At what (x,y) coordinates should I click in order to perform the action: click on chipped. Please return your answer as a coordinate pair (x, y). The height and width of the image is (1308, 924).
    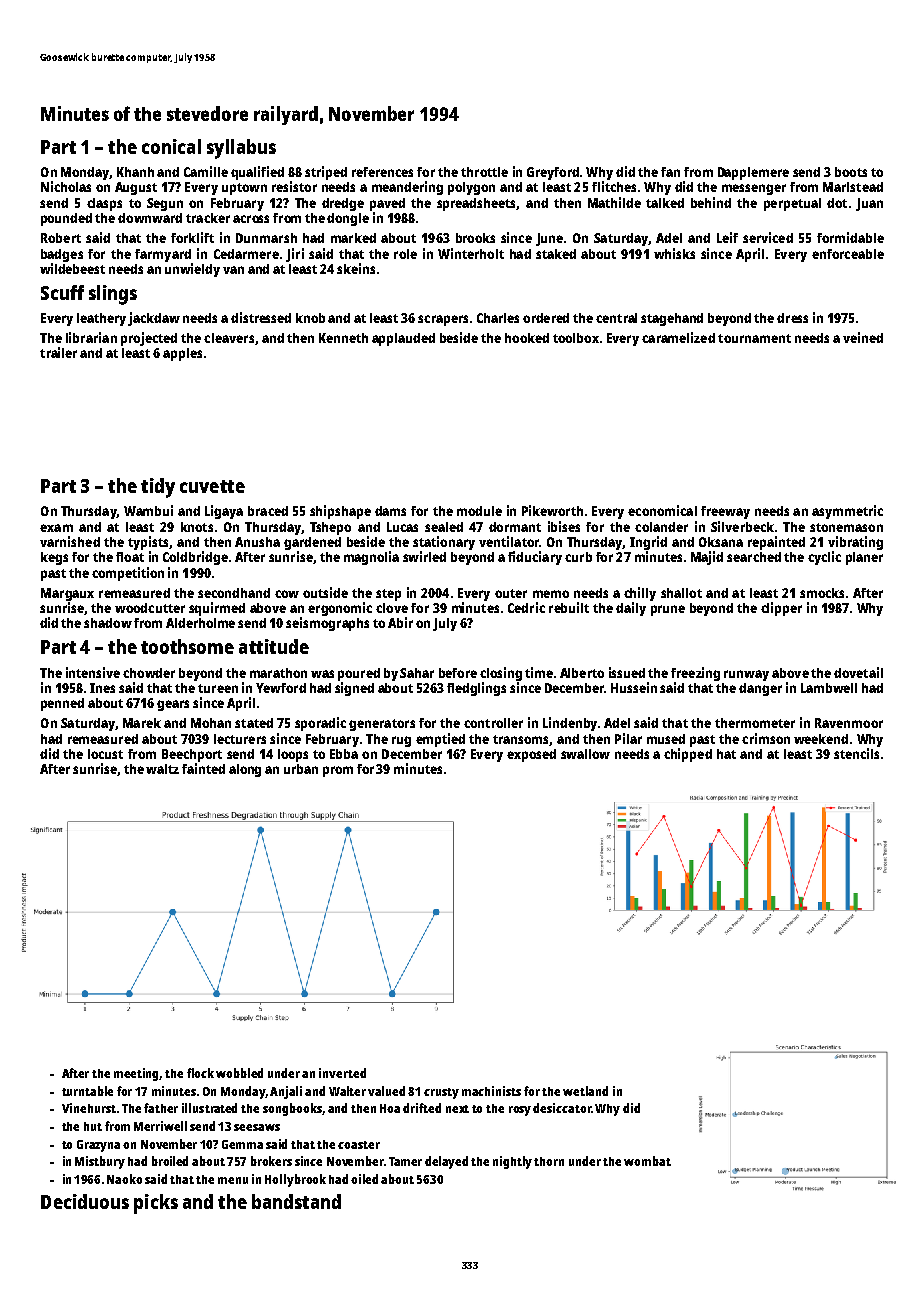
    Looking at the image, I should click on (688, 755).
